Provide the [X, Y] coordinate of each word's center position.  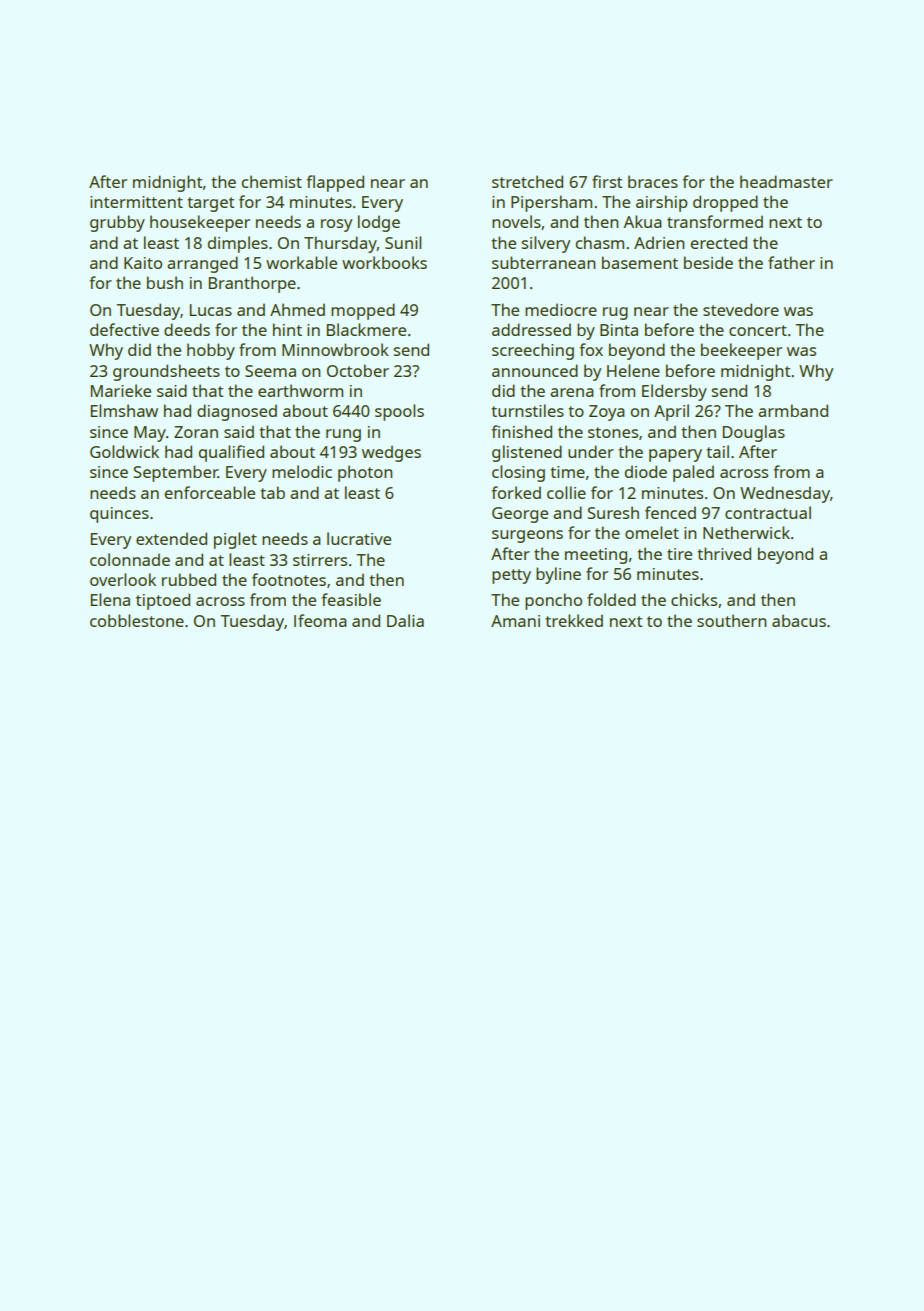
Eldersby [674, 392]
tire [679, 554]
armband [793, 410]
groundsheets [166, 372]
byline [558, 575]
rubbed [189, 579]
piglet [235, 540]
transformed [715, 221]
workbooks [384, 262]
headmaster [786, 181]
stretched [527, 181]
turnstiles [527, 410]
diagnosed [237, 412]
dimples [238, 244]
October [358, 370]
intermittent [136, 202]
